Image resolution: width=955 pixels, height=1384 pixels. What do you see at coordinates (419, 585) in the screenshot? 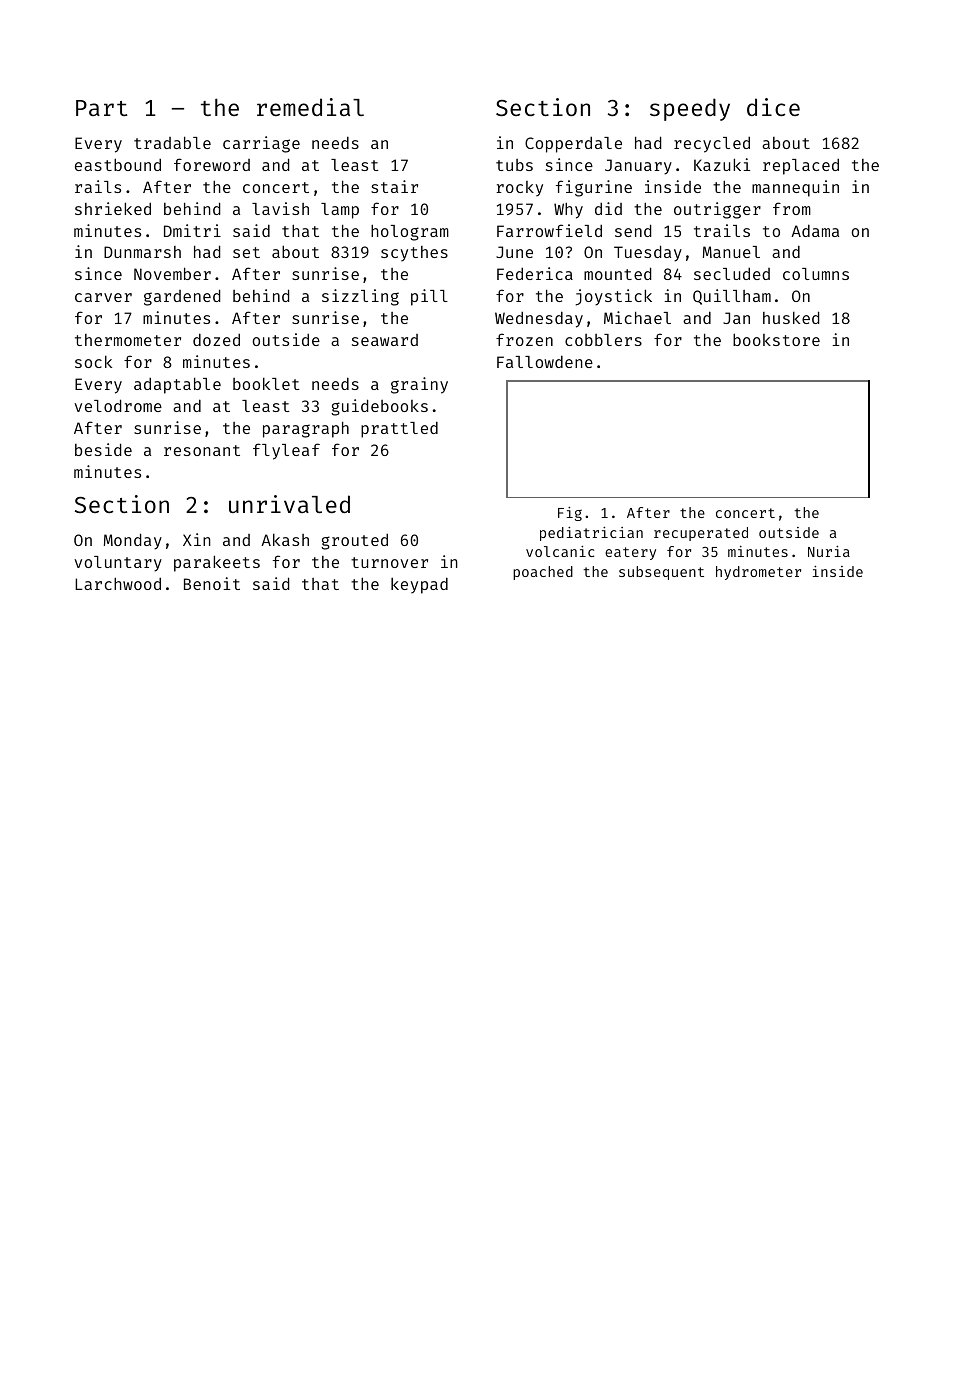
I see `keypad` at bounding box center [419, 585].
